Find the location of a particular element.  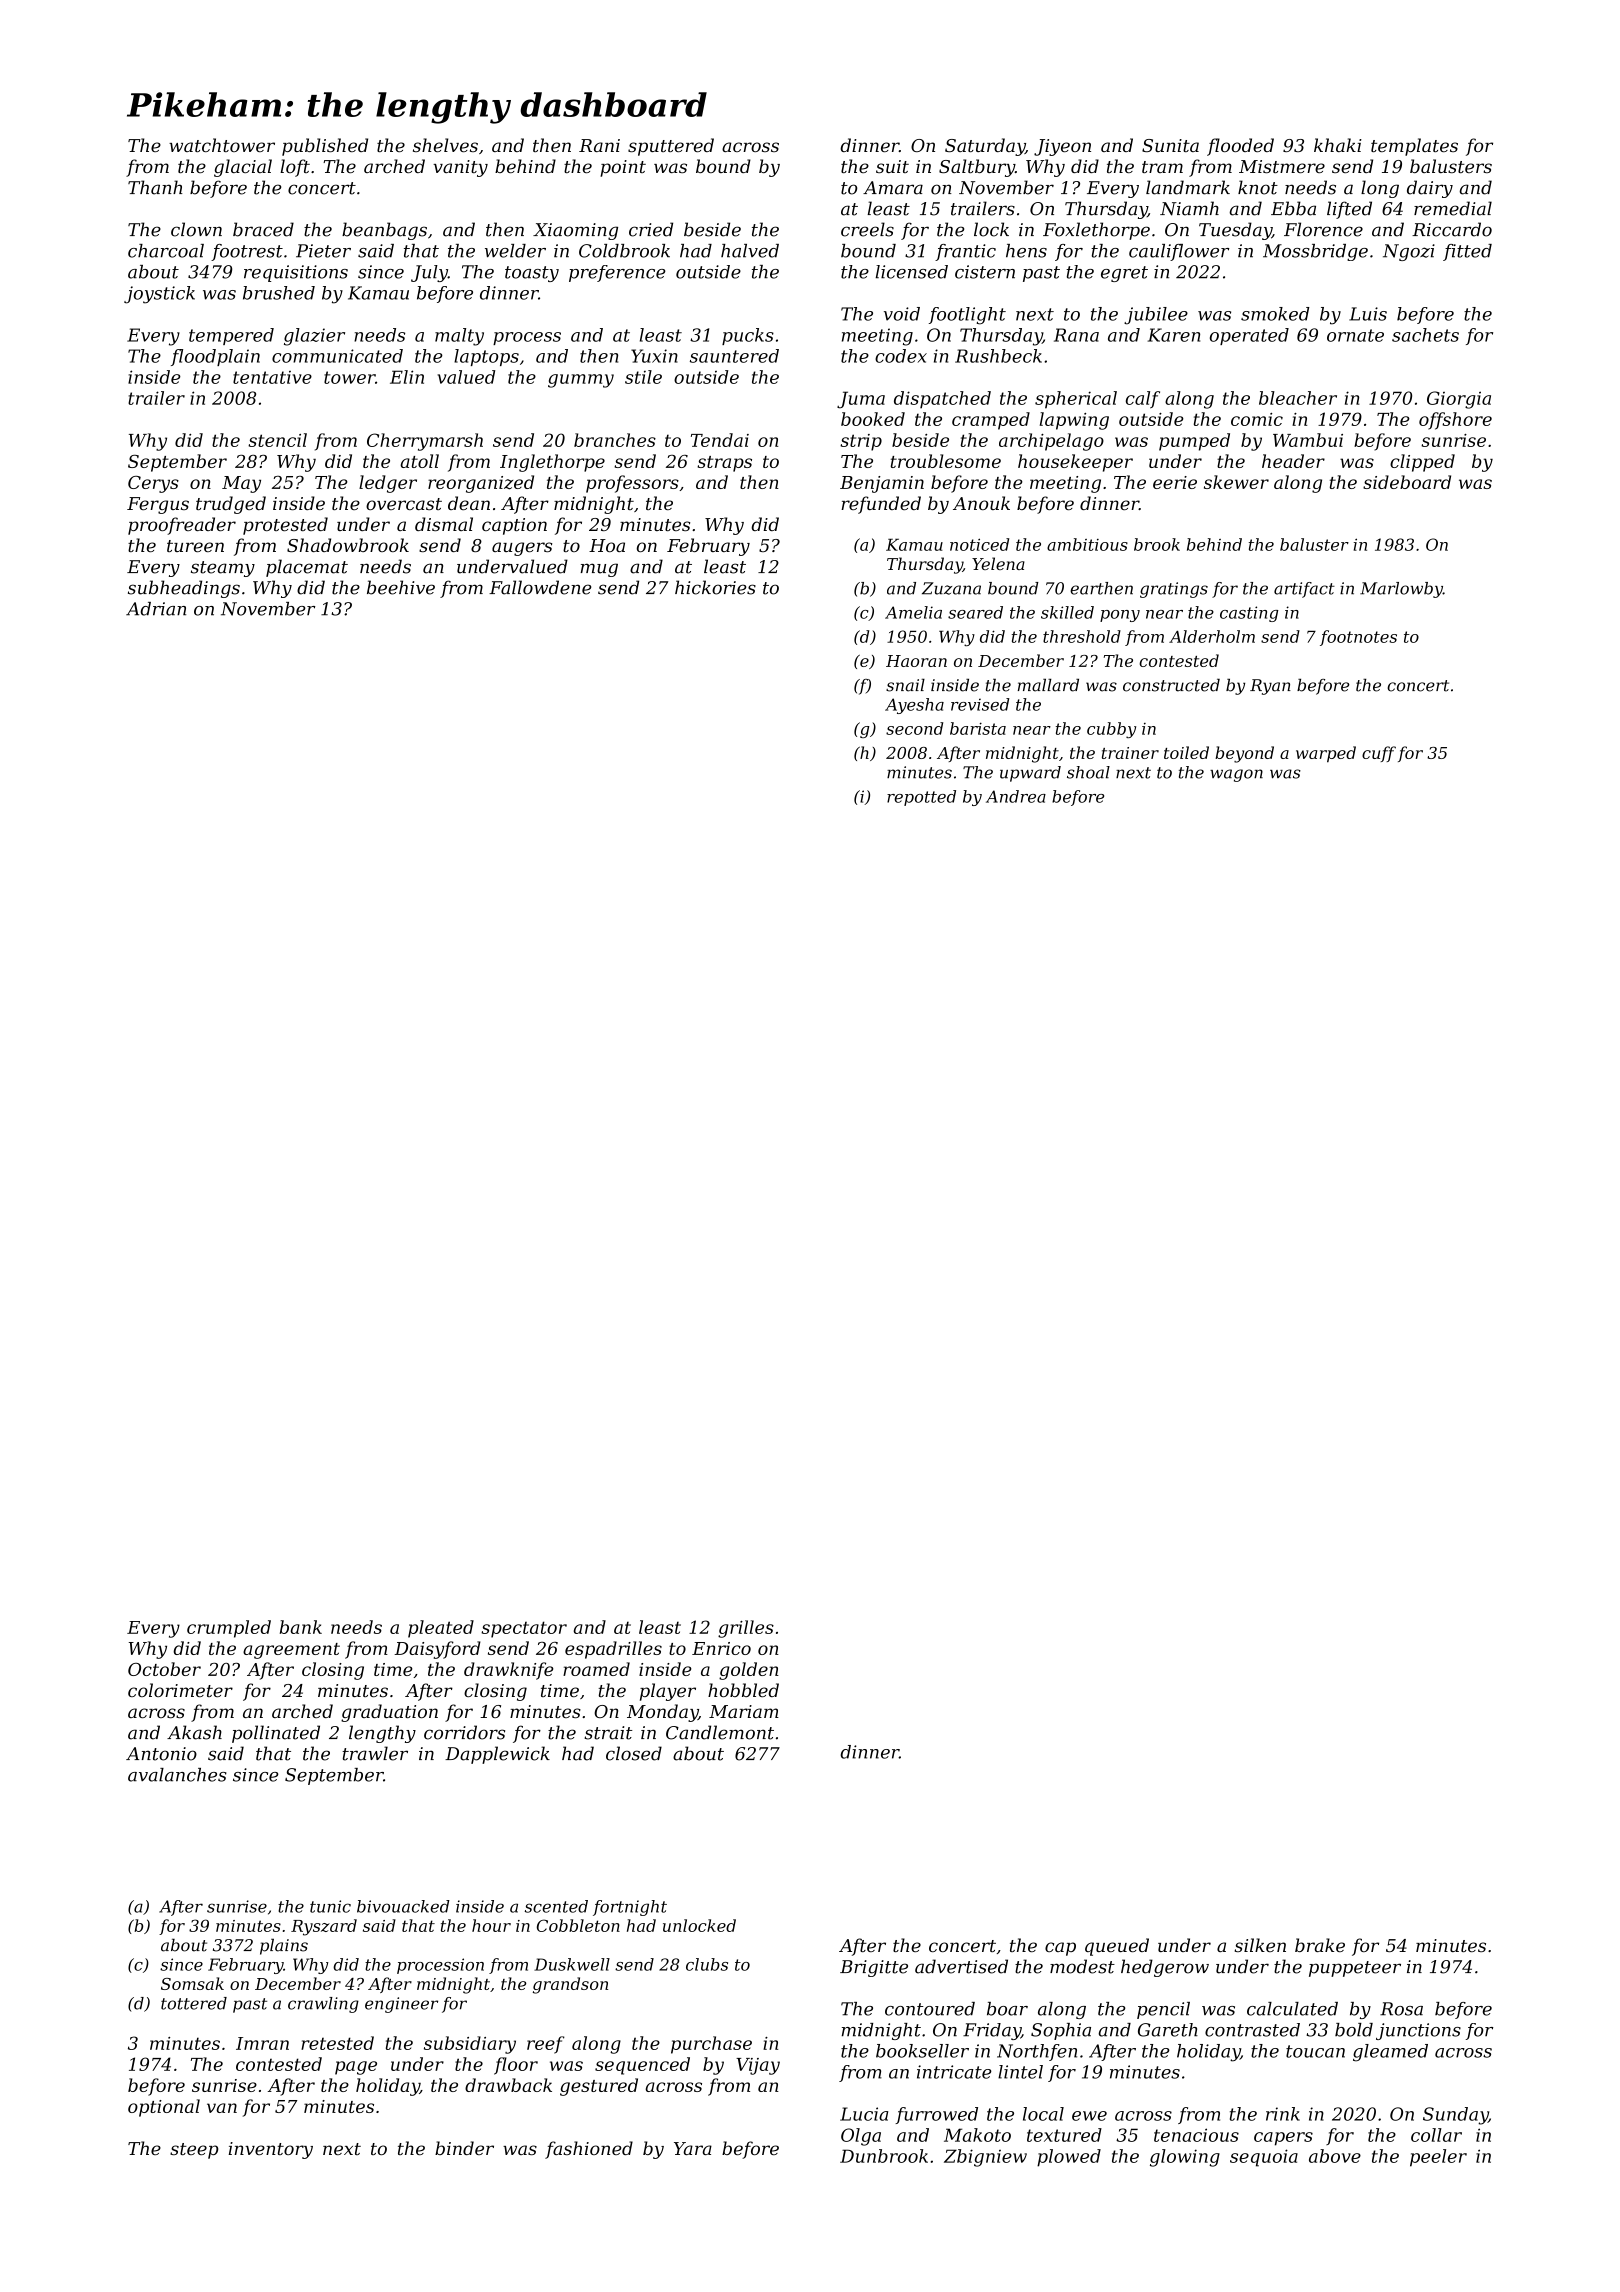

grilles is located at coordinates (746, 1629).
